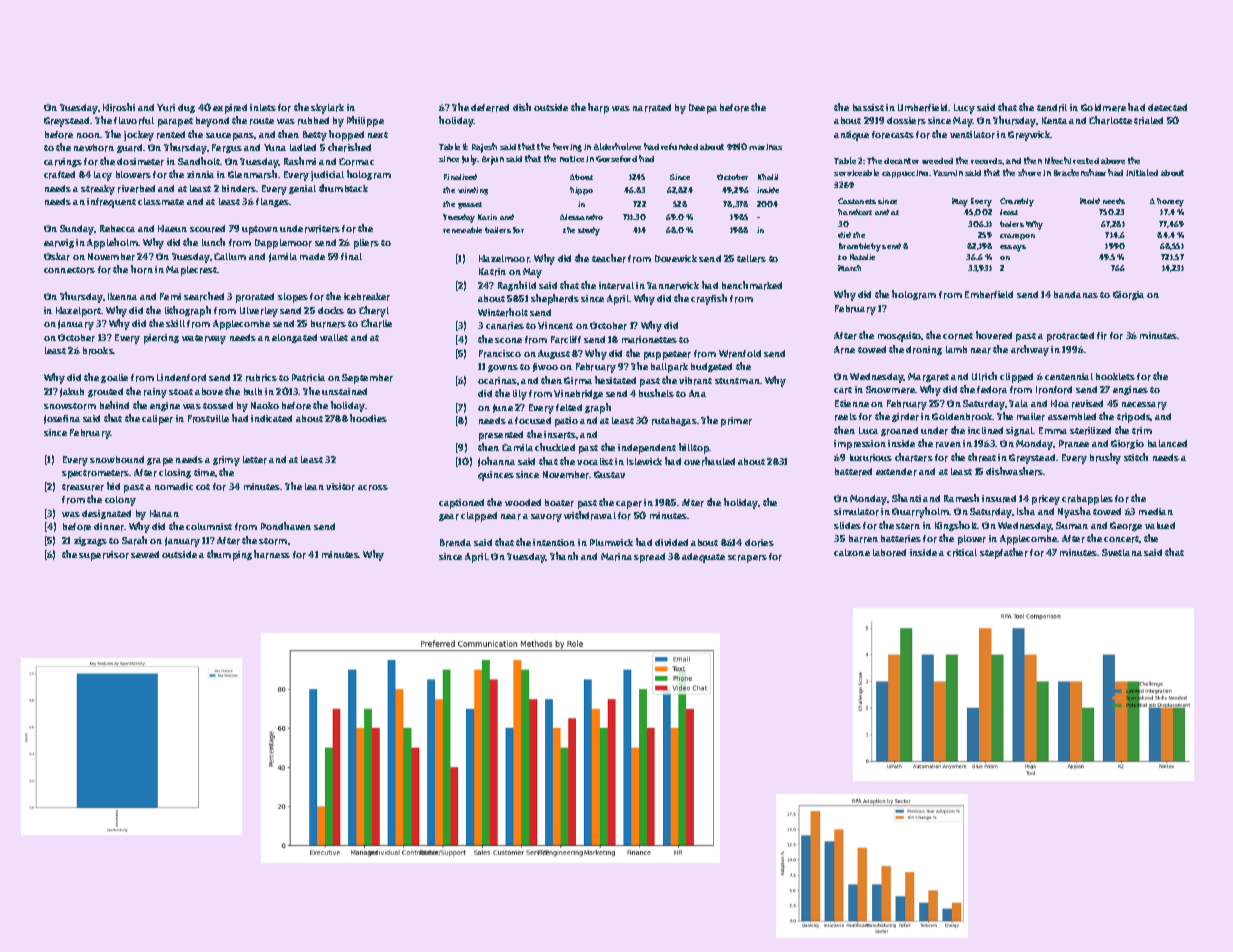 This page has height=952, width=1233. What do you see at coordinates (616, 158) in the page?
I see `Gorseford` at bounding box center [616, 158].
